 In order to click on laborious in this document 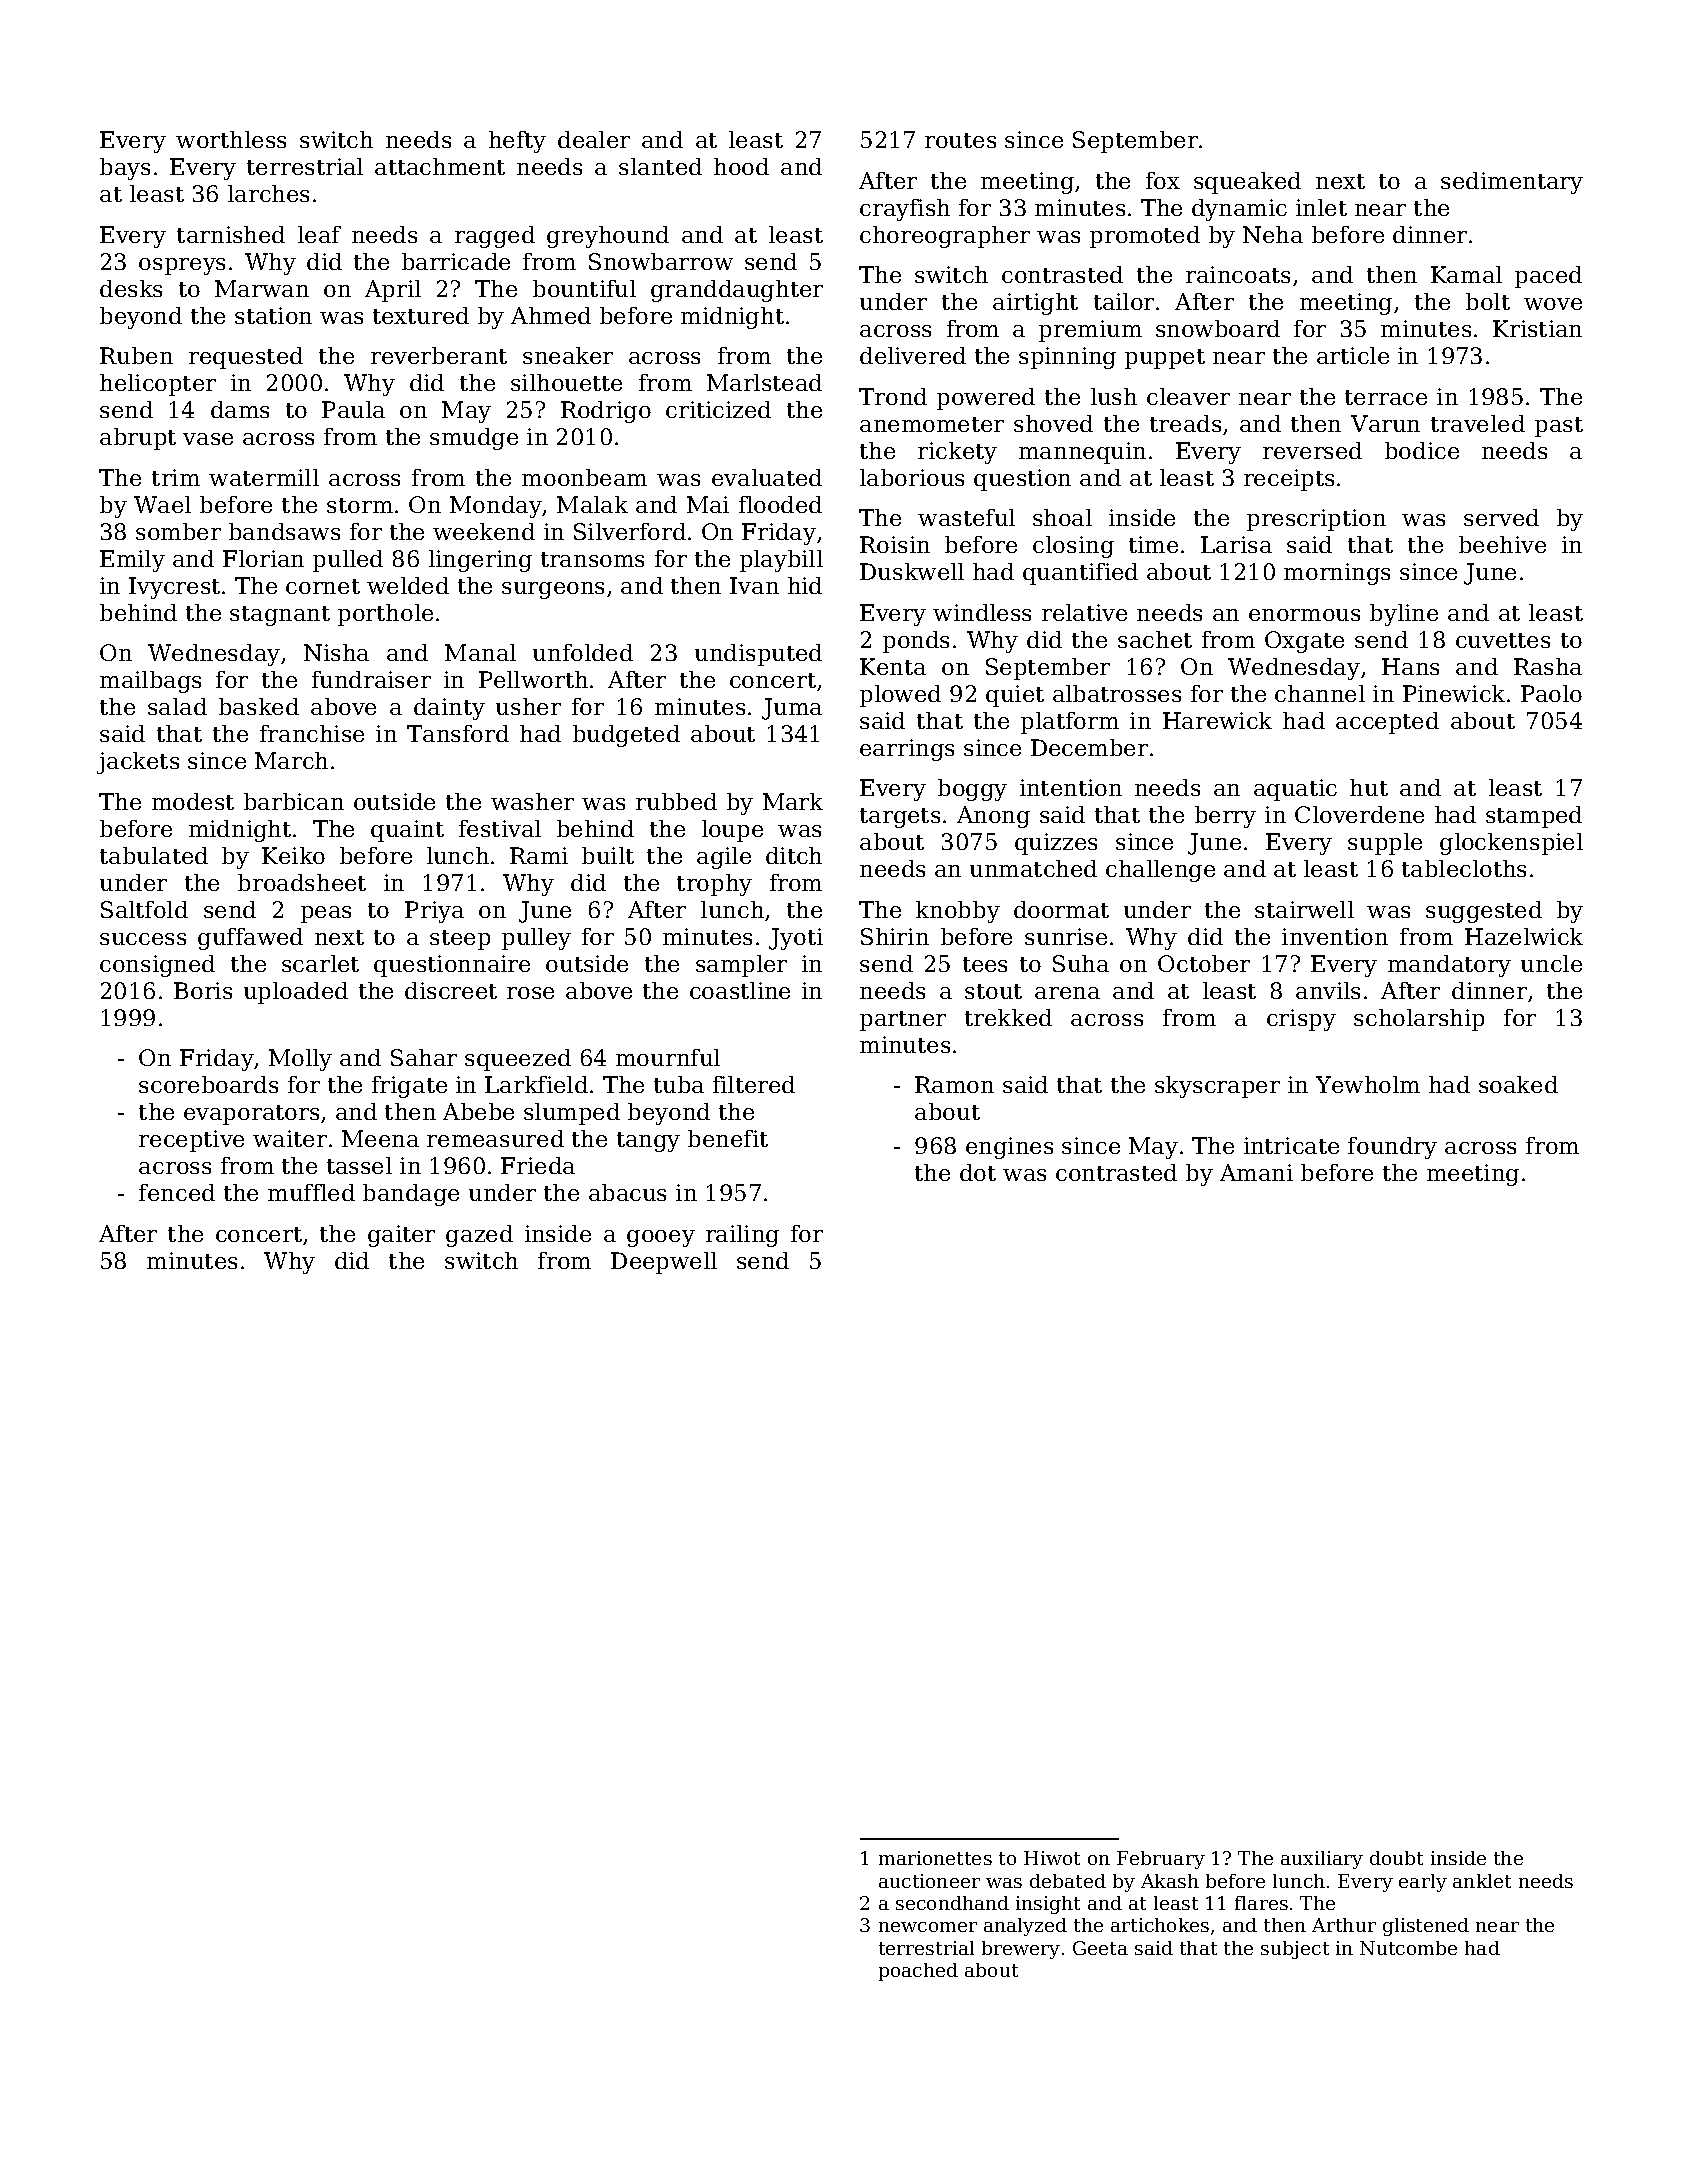, I will do `click(912, 477)`.
